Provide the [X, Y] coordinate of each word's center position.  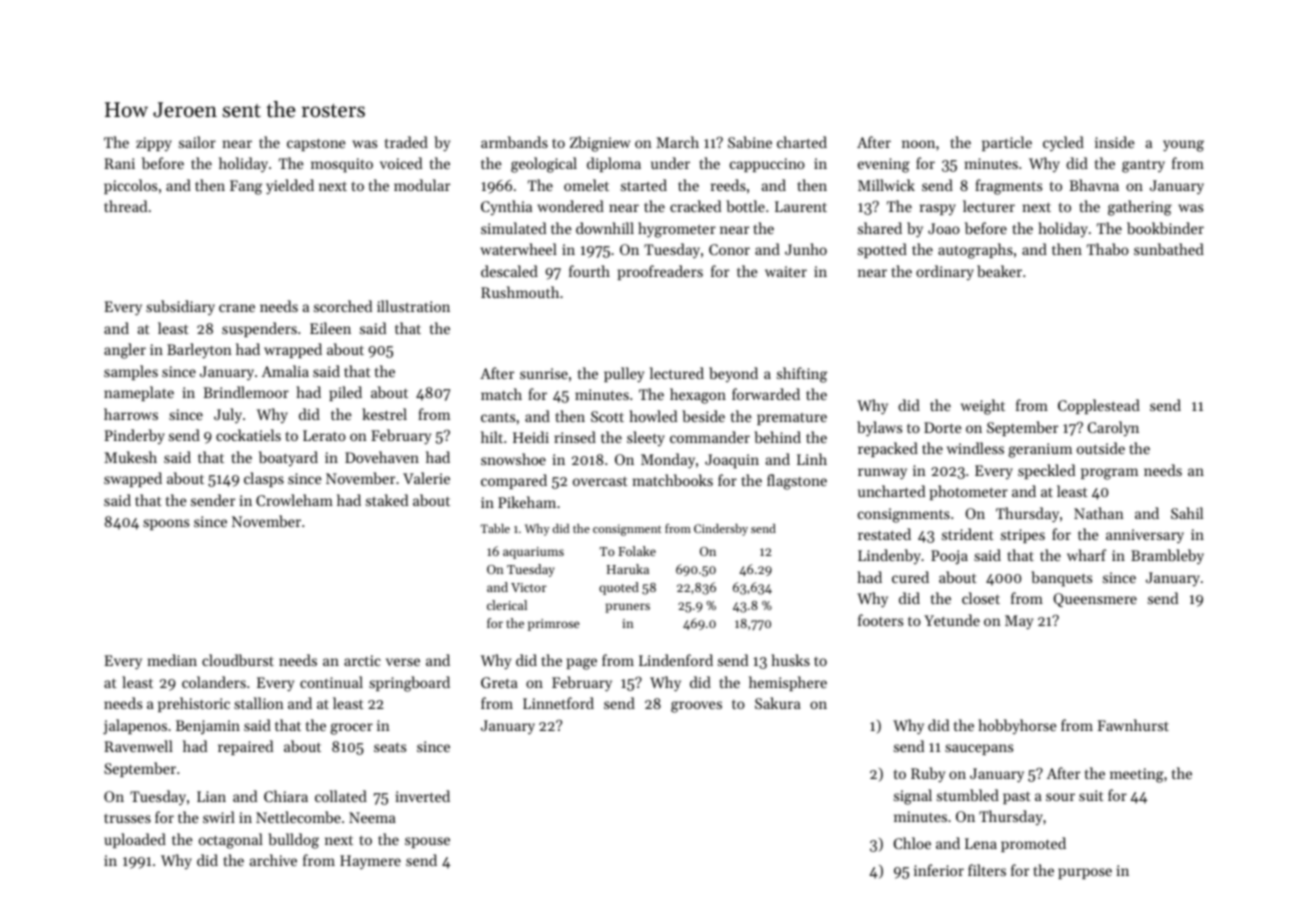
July [228, 416]
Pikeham [527, 502]
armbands [514, 142]
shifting [802, 375]
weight [983, 407]
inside [1115, 142]
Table [495, 528]
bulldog [293, 841]
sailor [197, 142]
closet [981, 598]
